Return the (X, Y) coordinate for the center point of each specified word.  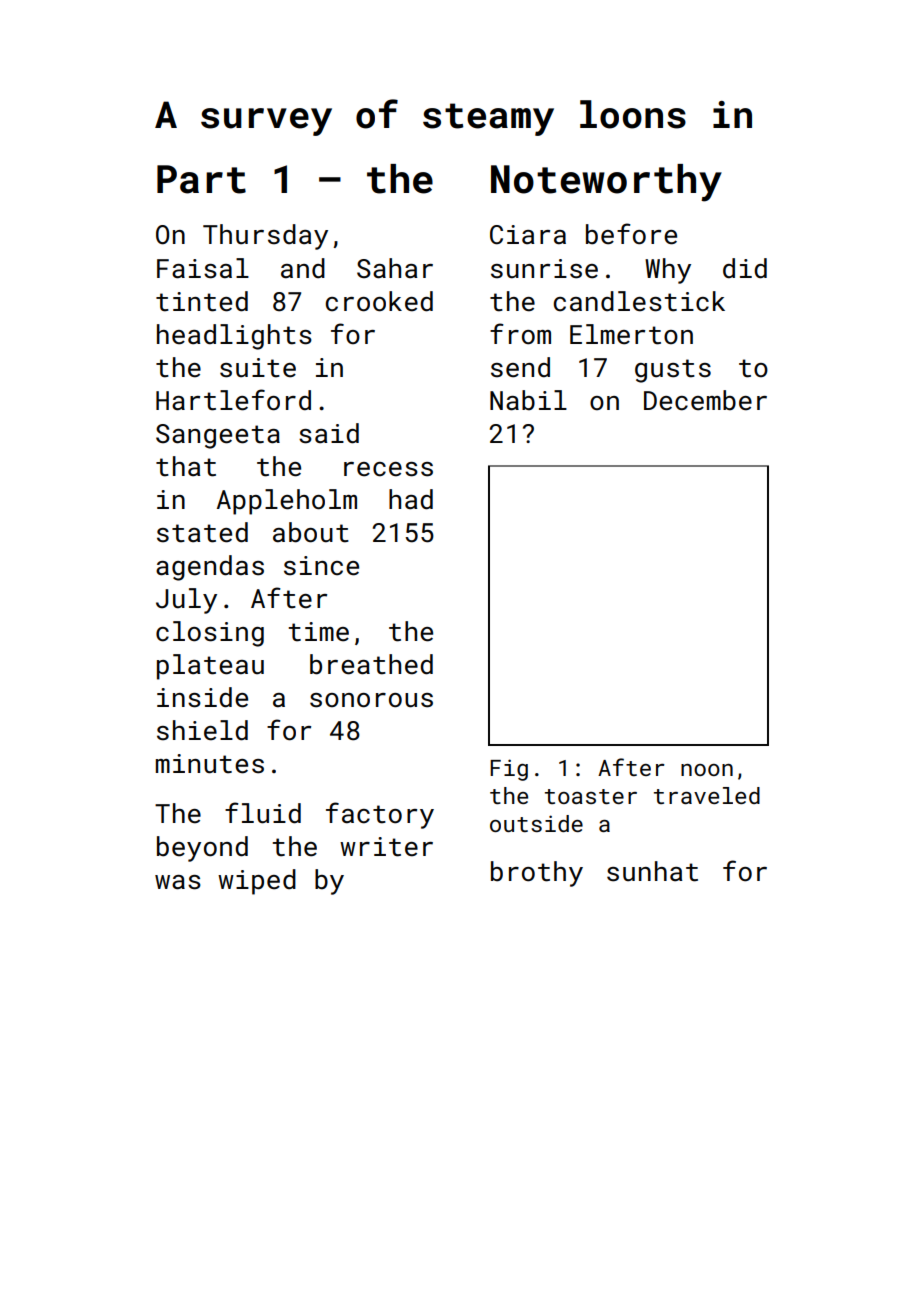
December (705, 400)
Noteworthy (606, 183)
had (411, 499)
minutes (210, 764)
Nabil (528, 400)
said (329, 433)
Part (201, 179)
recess (388, 469)
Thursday (265, 237)
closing (210, 634)
